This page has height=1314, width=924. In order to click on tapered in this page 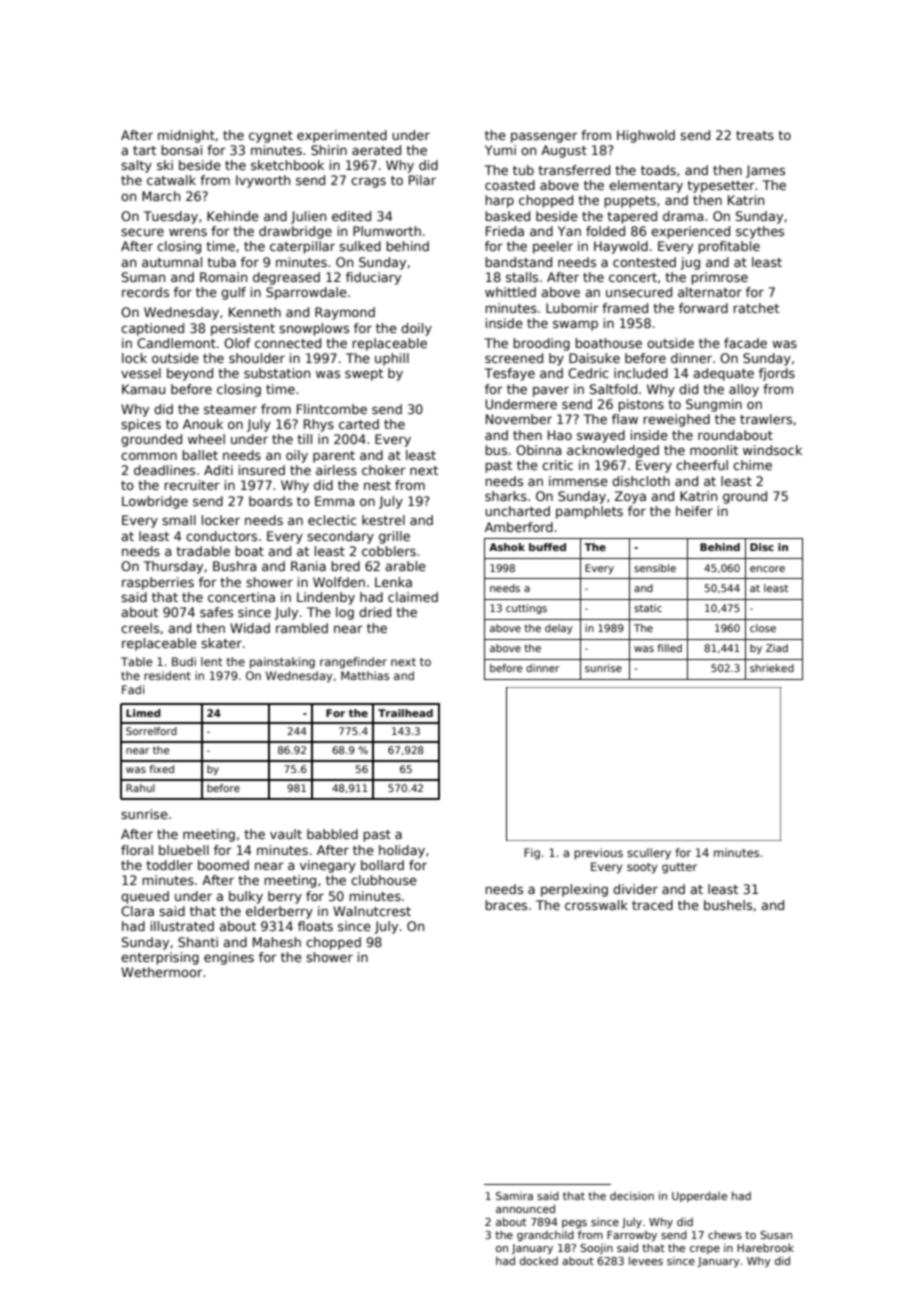, I will do `click(632, 217)`.
